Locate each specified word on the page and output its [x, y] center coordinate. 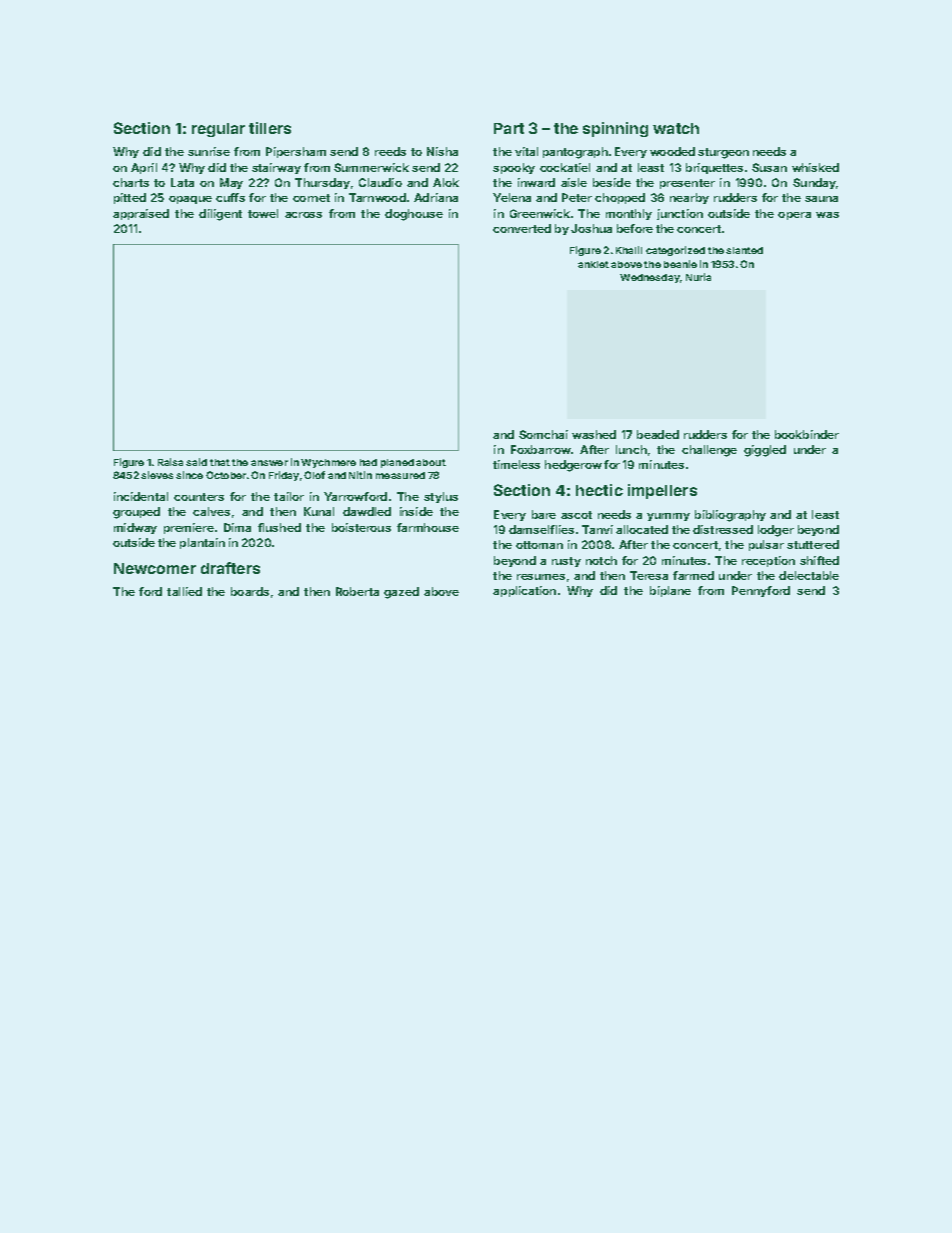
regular [218, 130]
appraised [141, 214]
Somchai [543, 434]
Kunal [319, 511]
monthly [629, 214]
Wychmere [328, 463]
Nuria [698, 277]
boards [250, 591]
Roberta [357, 591]
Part [509, 128]
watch [676, 128]
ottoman [539, 545]
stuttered [813, 544]
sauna [821, 199]
